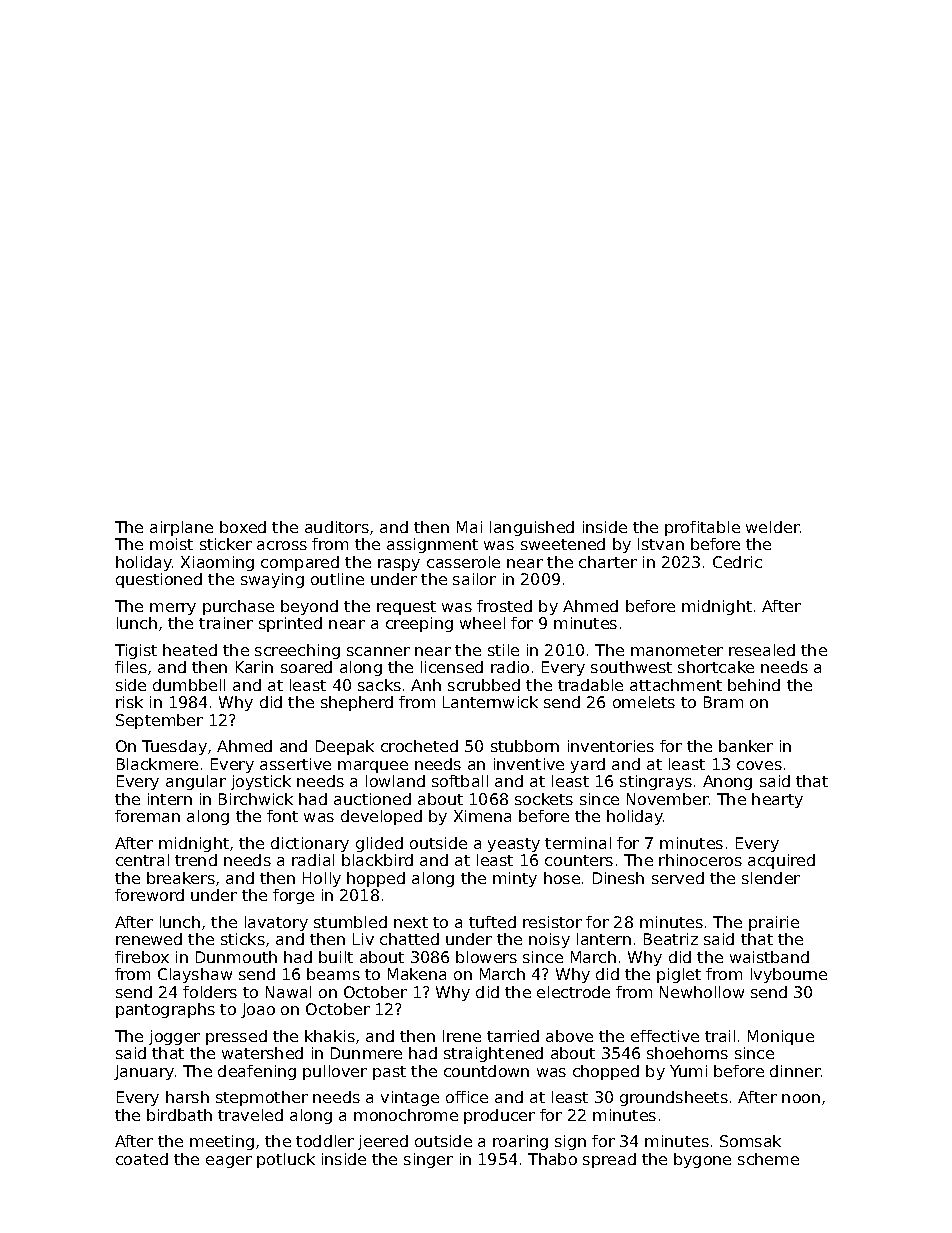 The width and height of the image is (952, 1233). I want to click on groundsheets, so click(674, 1098).
